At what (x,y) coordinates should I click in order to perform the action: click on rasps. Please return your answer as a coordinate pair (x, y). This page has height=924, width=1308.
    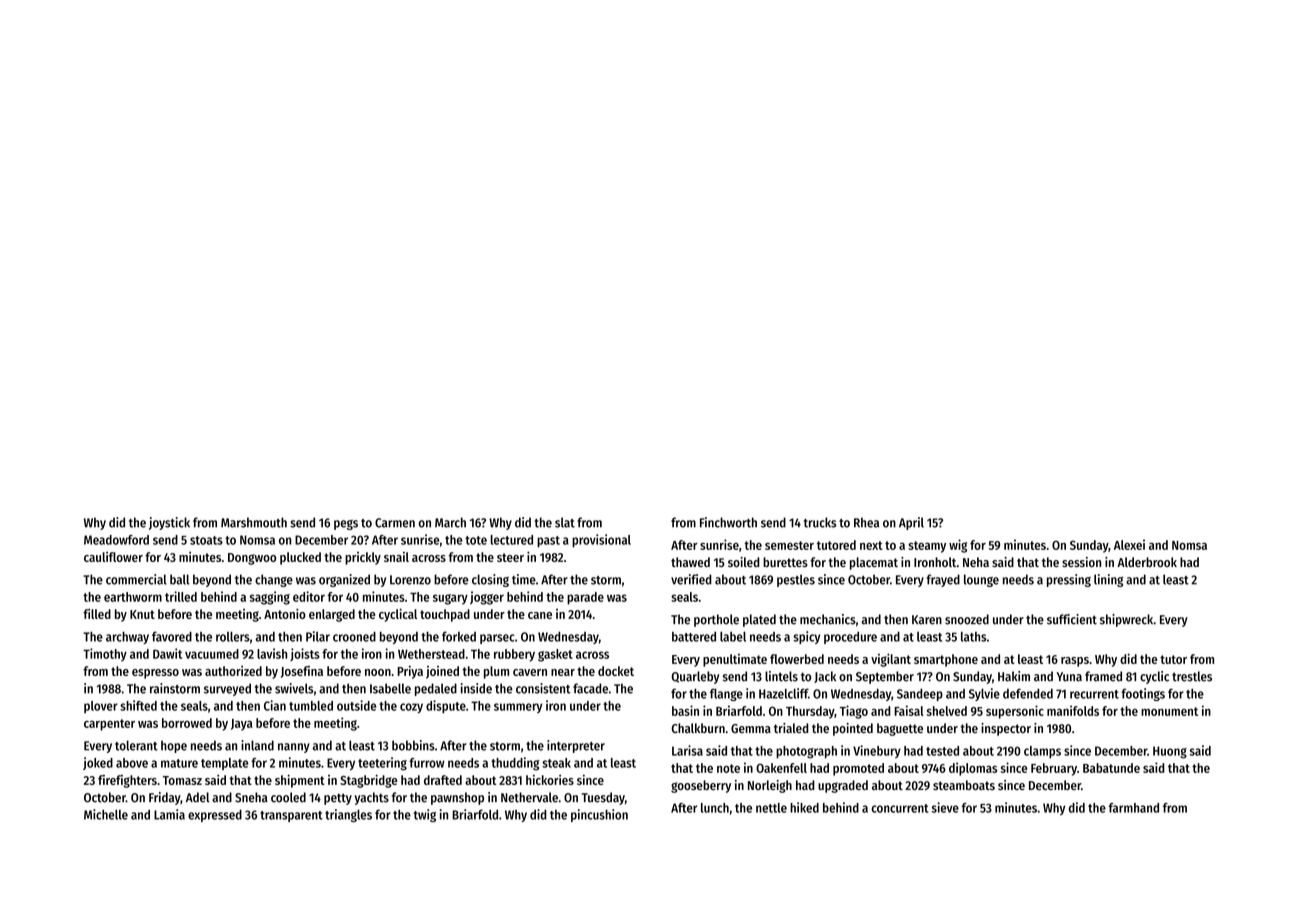
    Looking at the image, I should click on (1075, 662).
